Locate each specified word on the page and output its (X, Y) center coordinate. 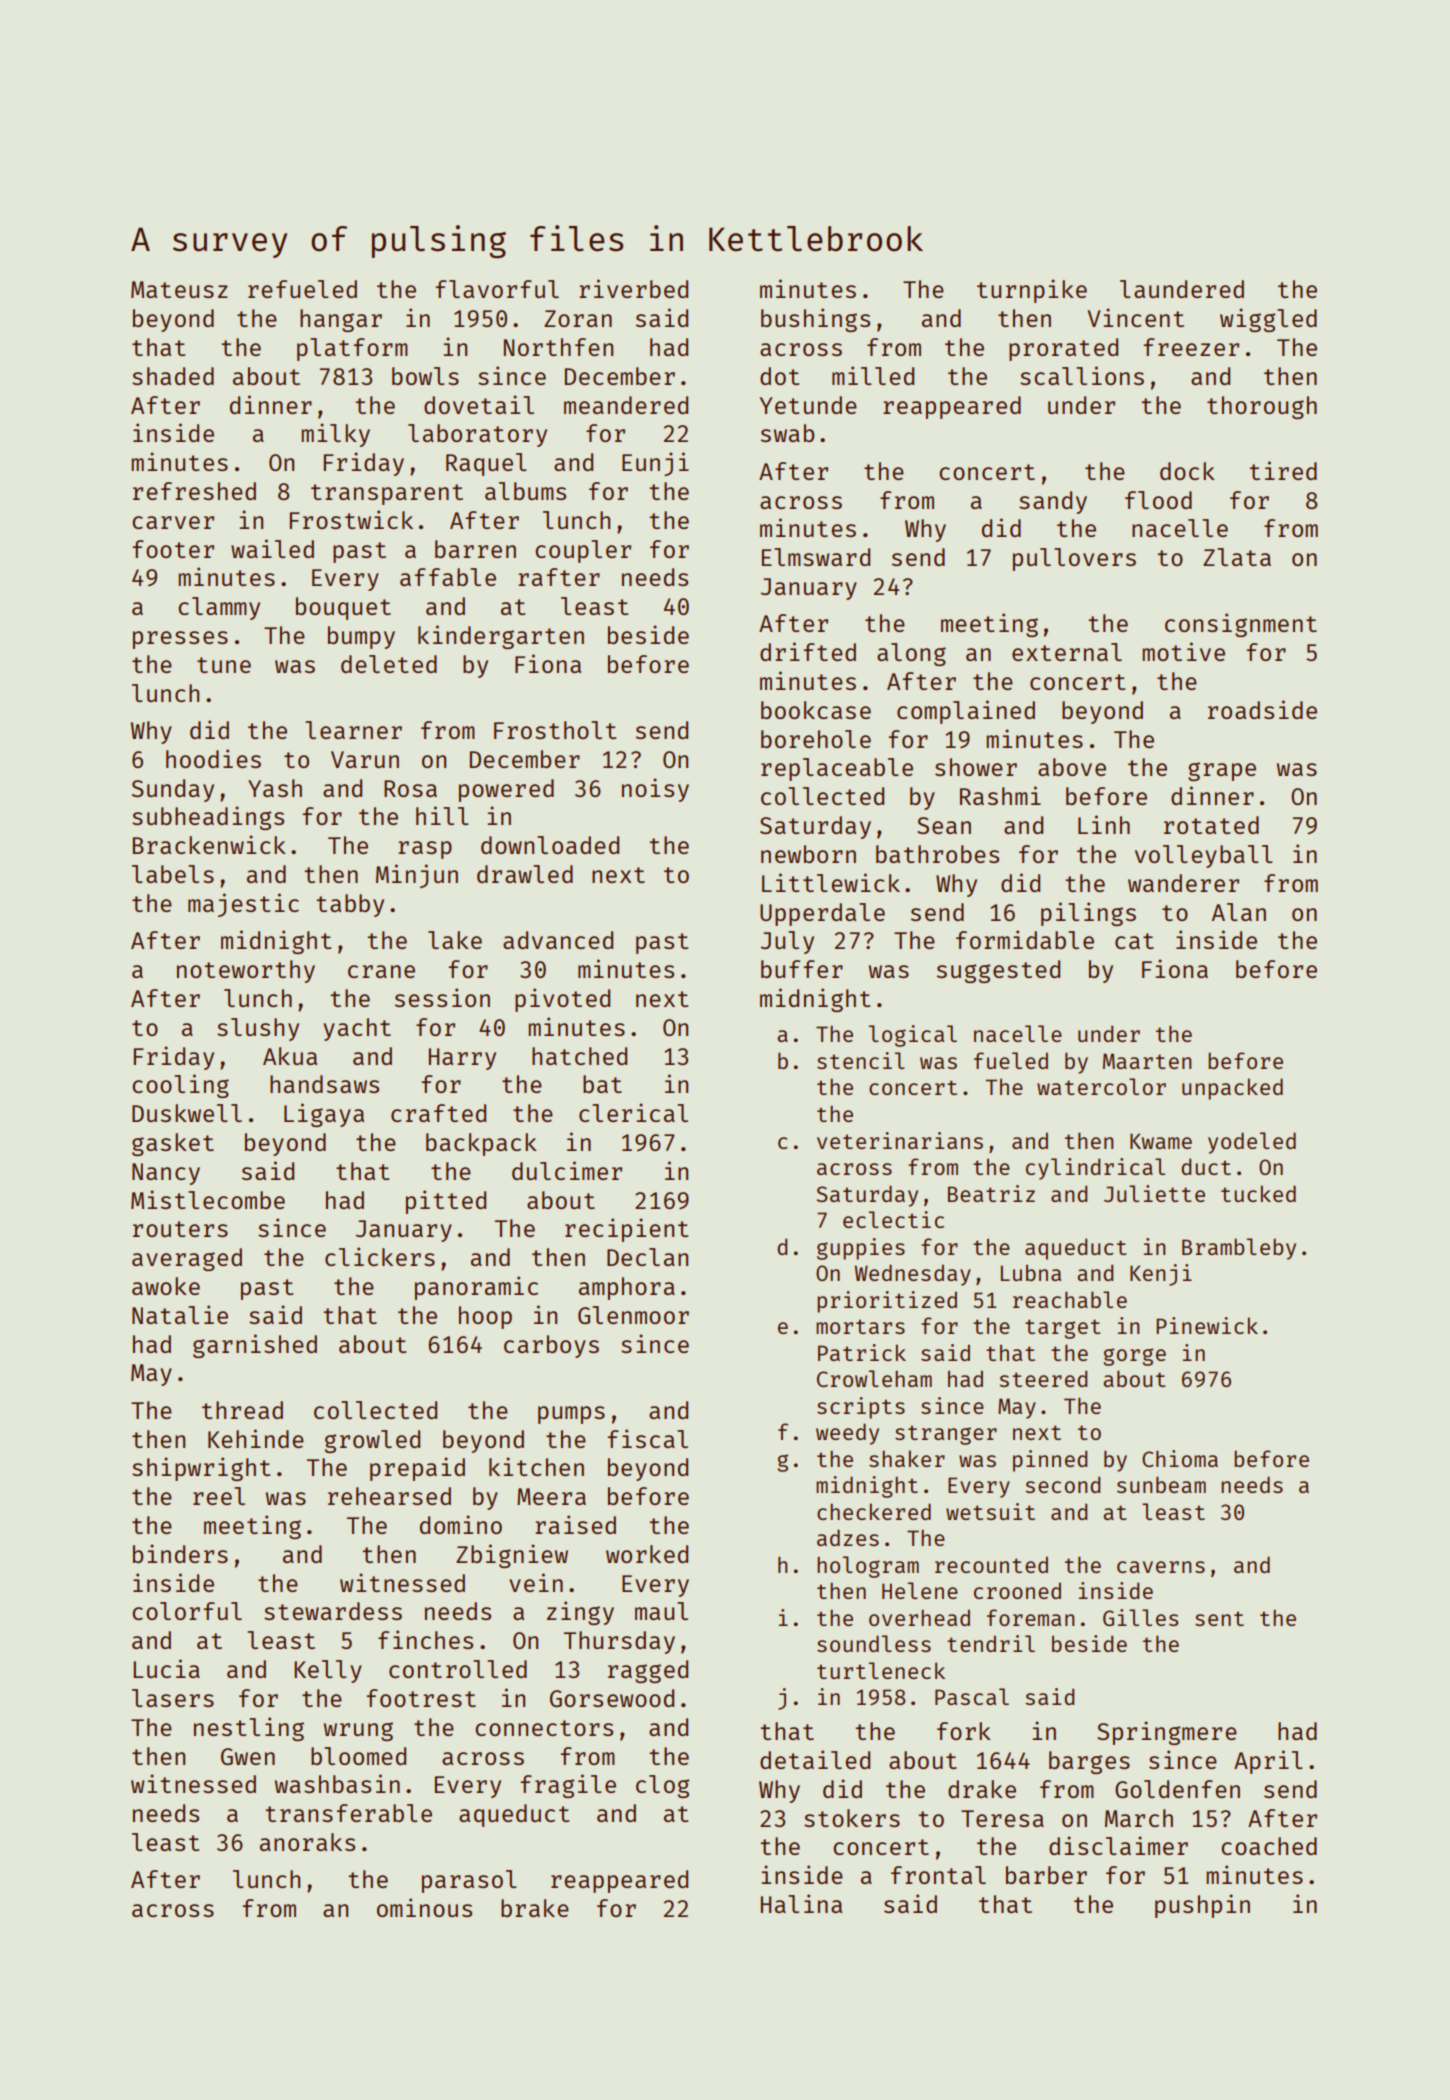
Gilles (1140, 1617)
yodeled (1252, 1143)
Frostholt (555, 730)
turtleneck (881, 1670)
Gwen (248, 1756)
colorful (187, 1611)
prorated (1063, 349)
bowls (425, 376)
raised (575, 1524)
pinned (1050, 1461)
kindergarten (501, 637)
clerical (633, 1112)
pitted (446, 1202)
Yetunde (808, 405)
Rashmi (1000, 795)
